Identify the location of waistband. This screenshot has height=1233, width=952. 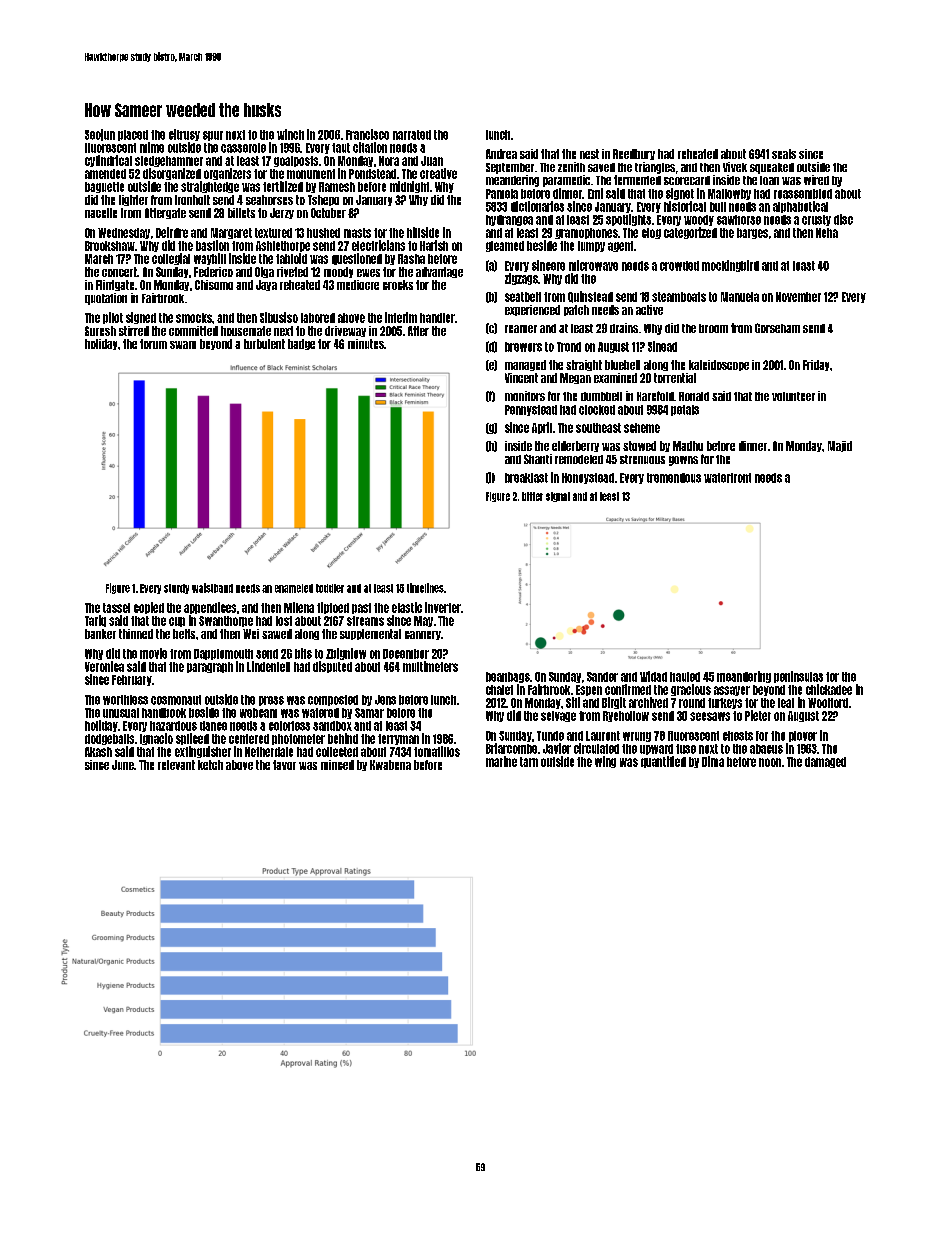
(212, 588).
